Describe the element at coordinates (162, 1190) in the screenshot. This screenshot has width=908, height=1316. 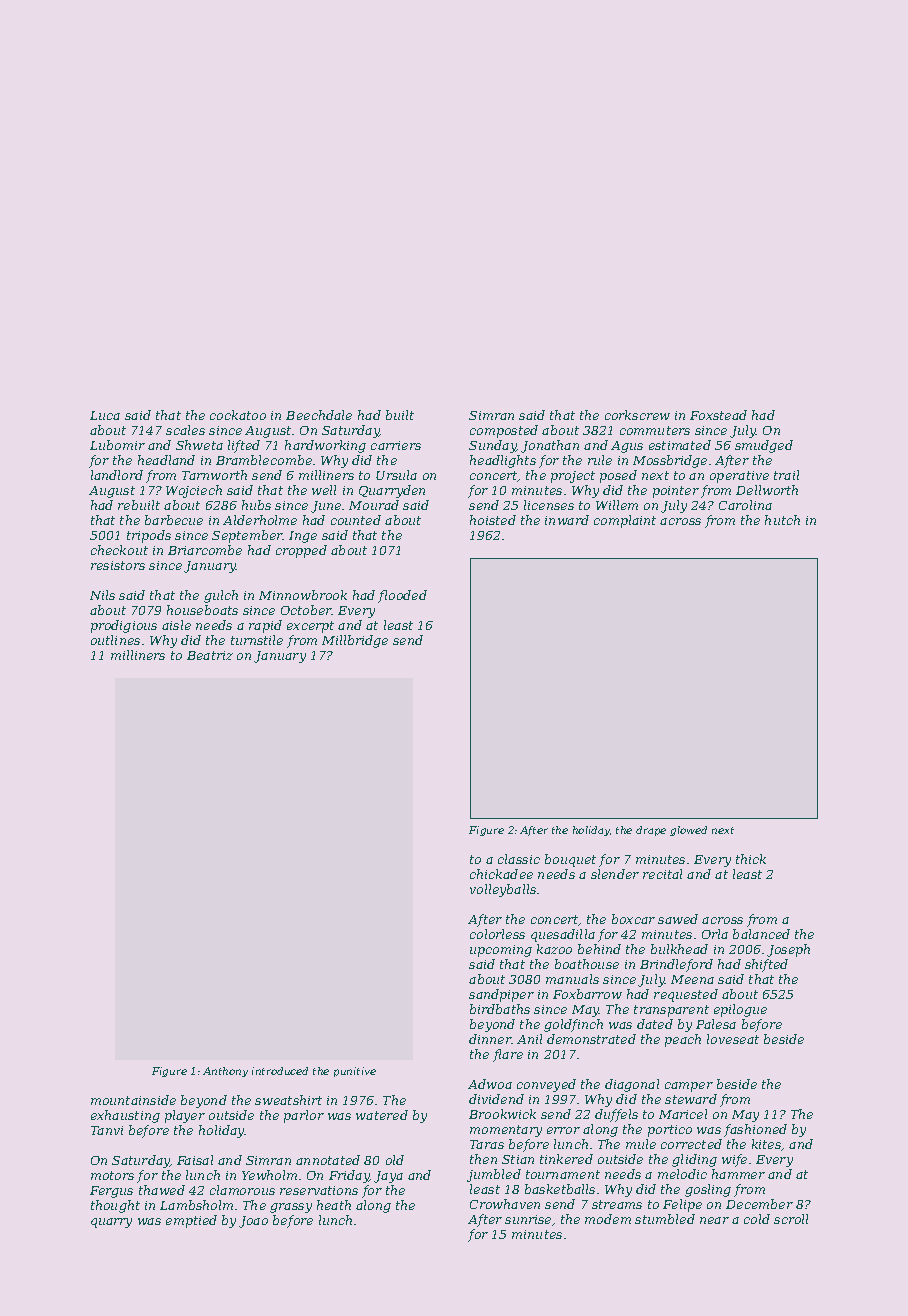
I see `thawed` at that location.
